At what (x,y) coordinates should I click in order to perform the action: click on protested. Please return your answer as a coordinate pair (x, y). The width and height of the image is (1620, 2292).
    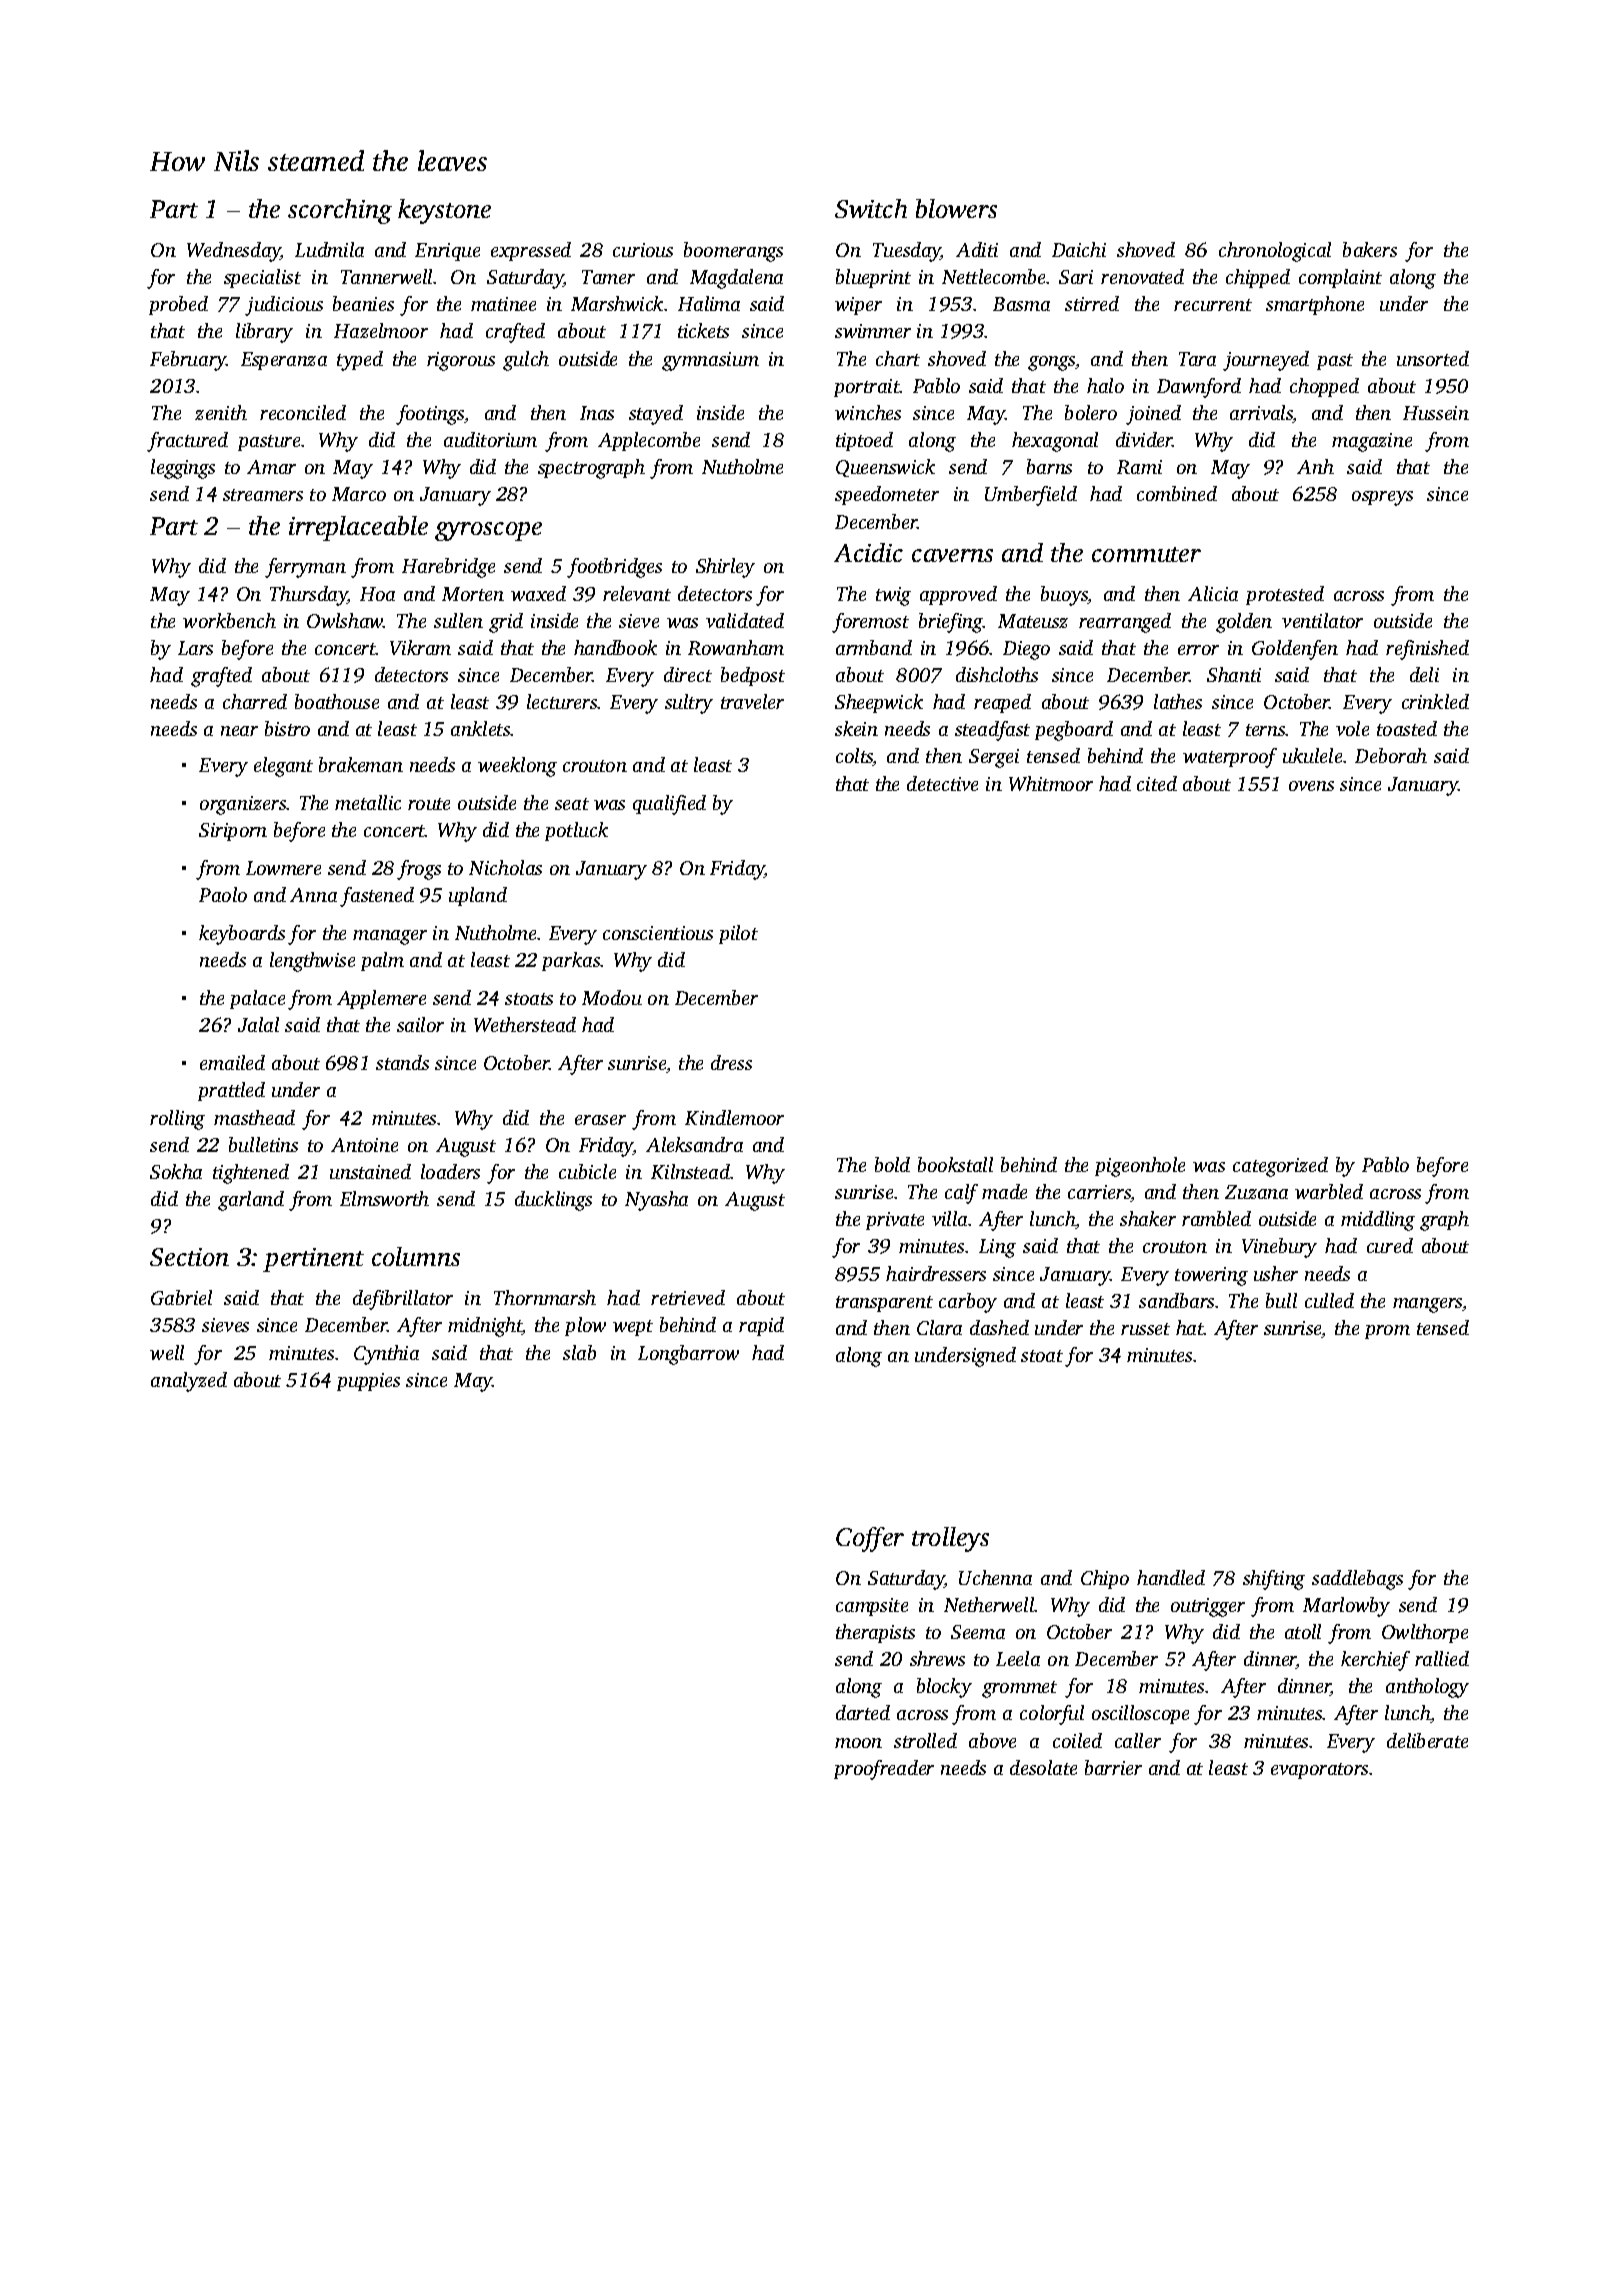
    Looking at the image, I should click on (1285, 595).
